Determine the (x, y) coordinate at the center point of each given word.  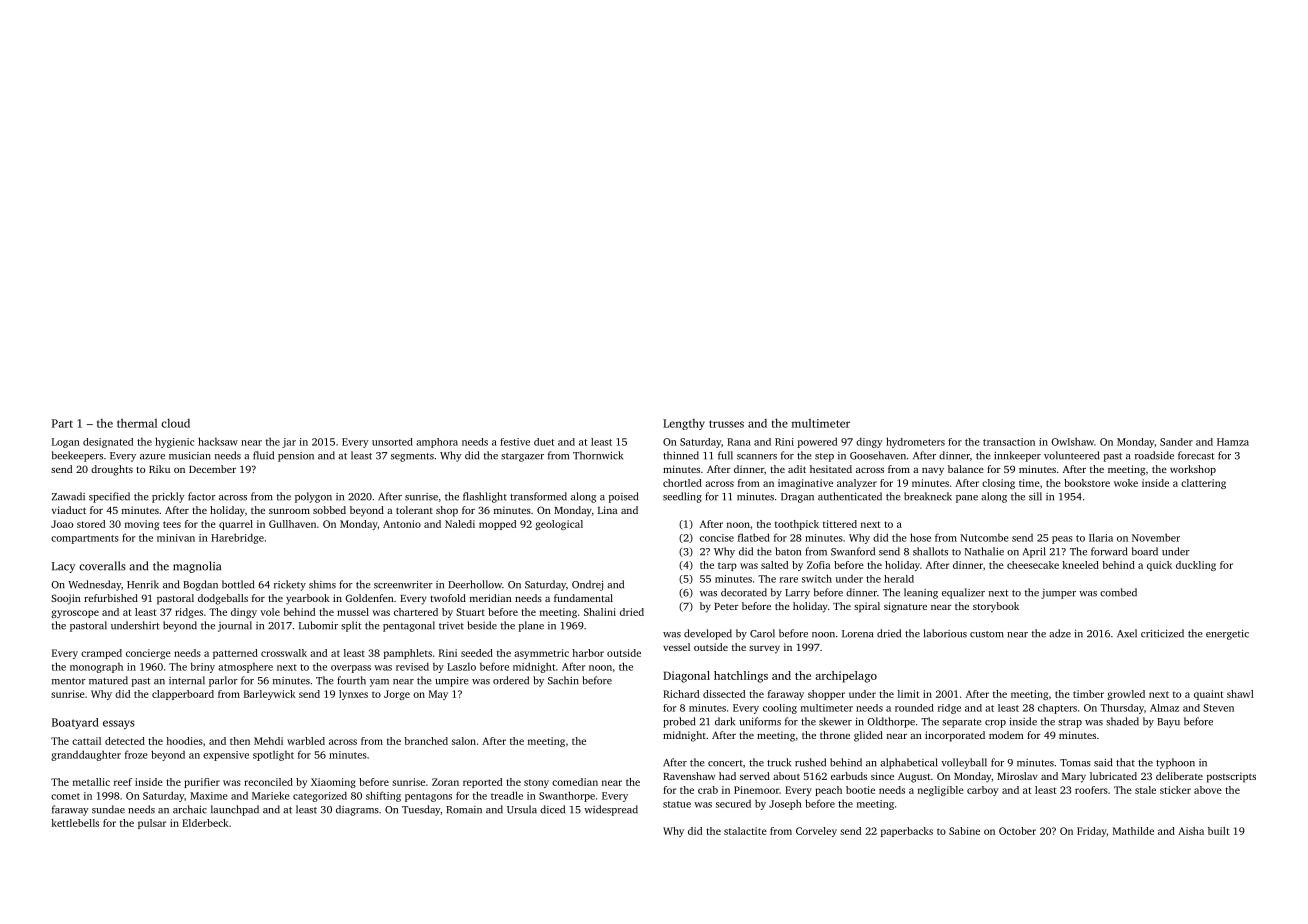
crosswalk (284, 653)
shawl (1240, 694)
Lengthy (684, 424)
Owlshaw (1072, 441)
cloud (175, 423)
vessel (676, 647)
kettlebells (75, 823)
